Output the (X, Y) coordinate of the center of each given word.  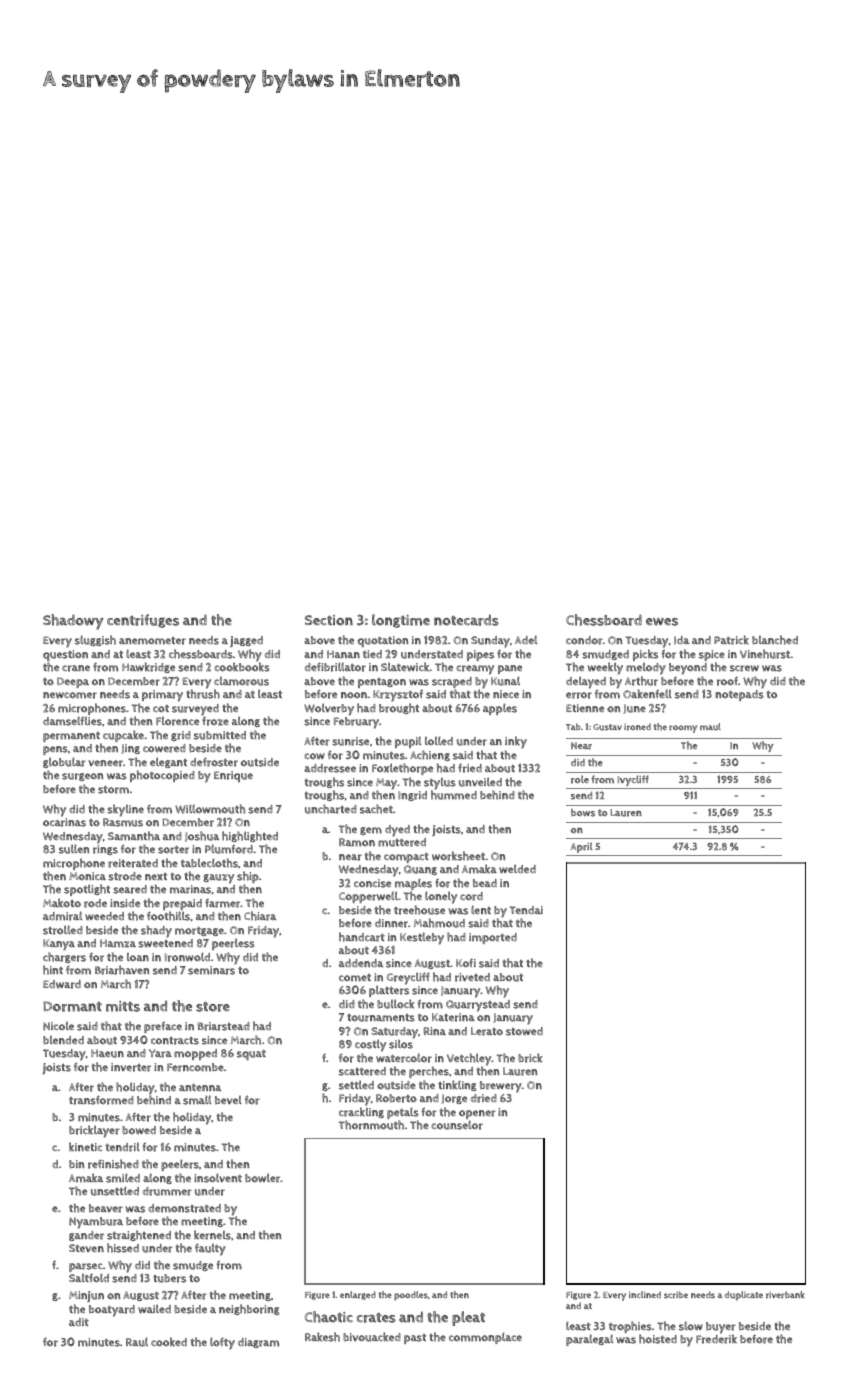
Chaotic (328, 1317)
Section (329, 620)
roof (727, 681)
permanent (71, 737)
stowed (524, 1031)
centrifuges (143, 621)
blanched (775, 640)
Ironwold (187, 957)
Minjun (86, 1296)
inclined (645, 1294)
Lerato (487, 1031)
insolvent (218, 1178)
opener (477, 1114)
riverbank (785, 1295)
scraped (452, 682)
